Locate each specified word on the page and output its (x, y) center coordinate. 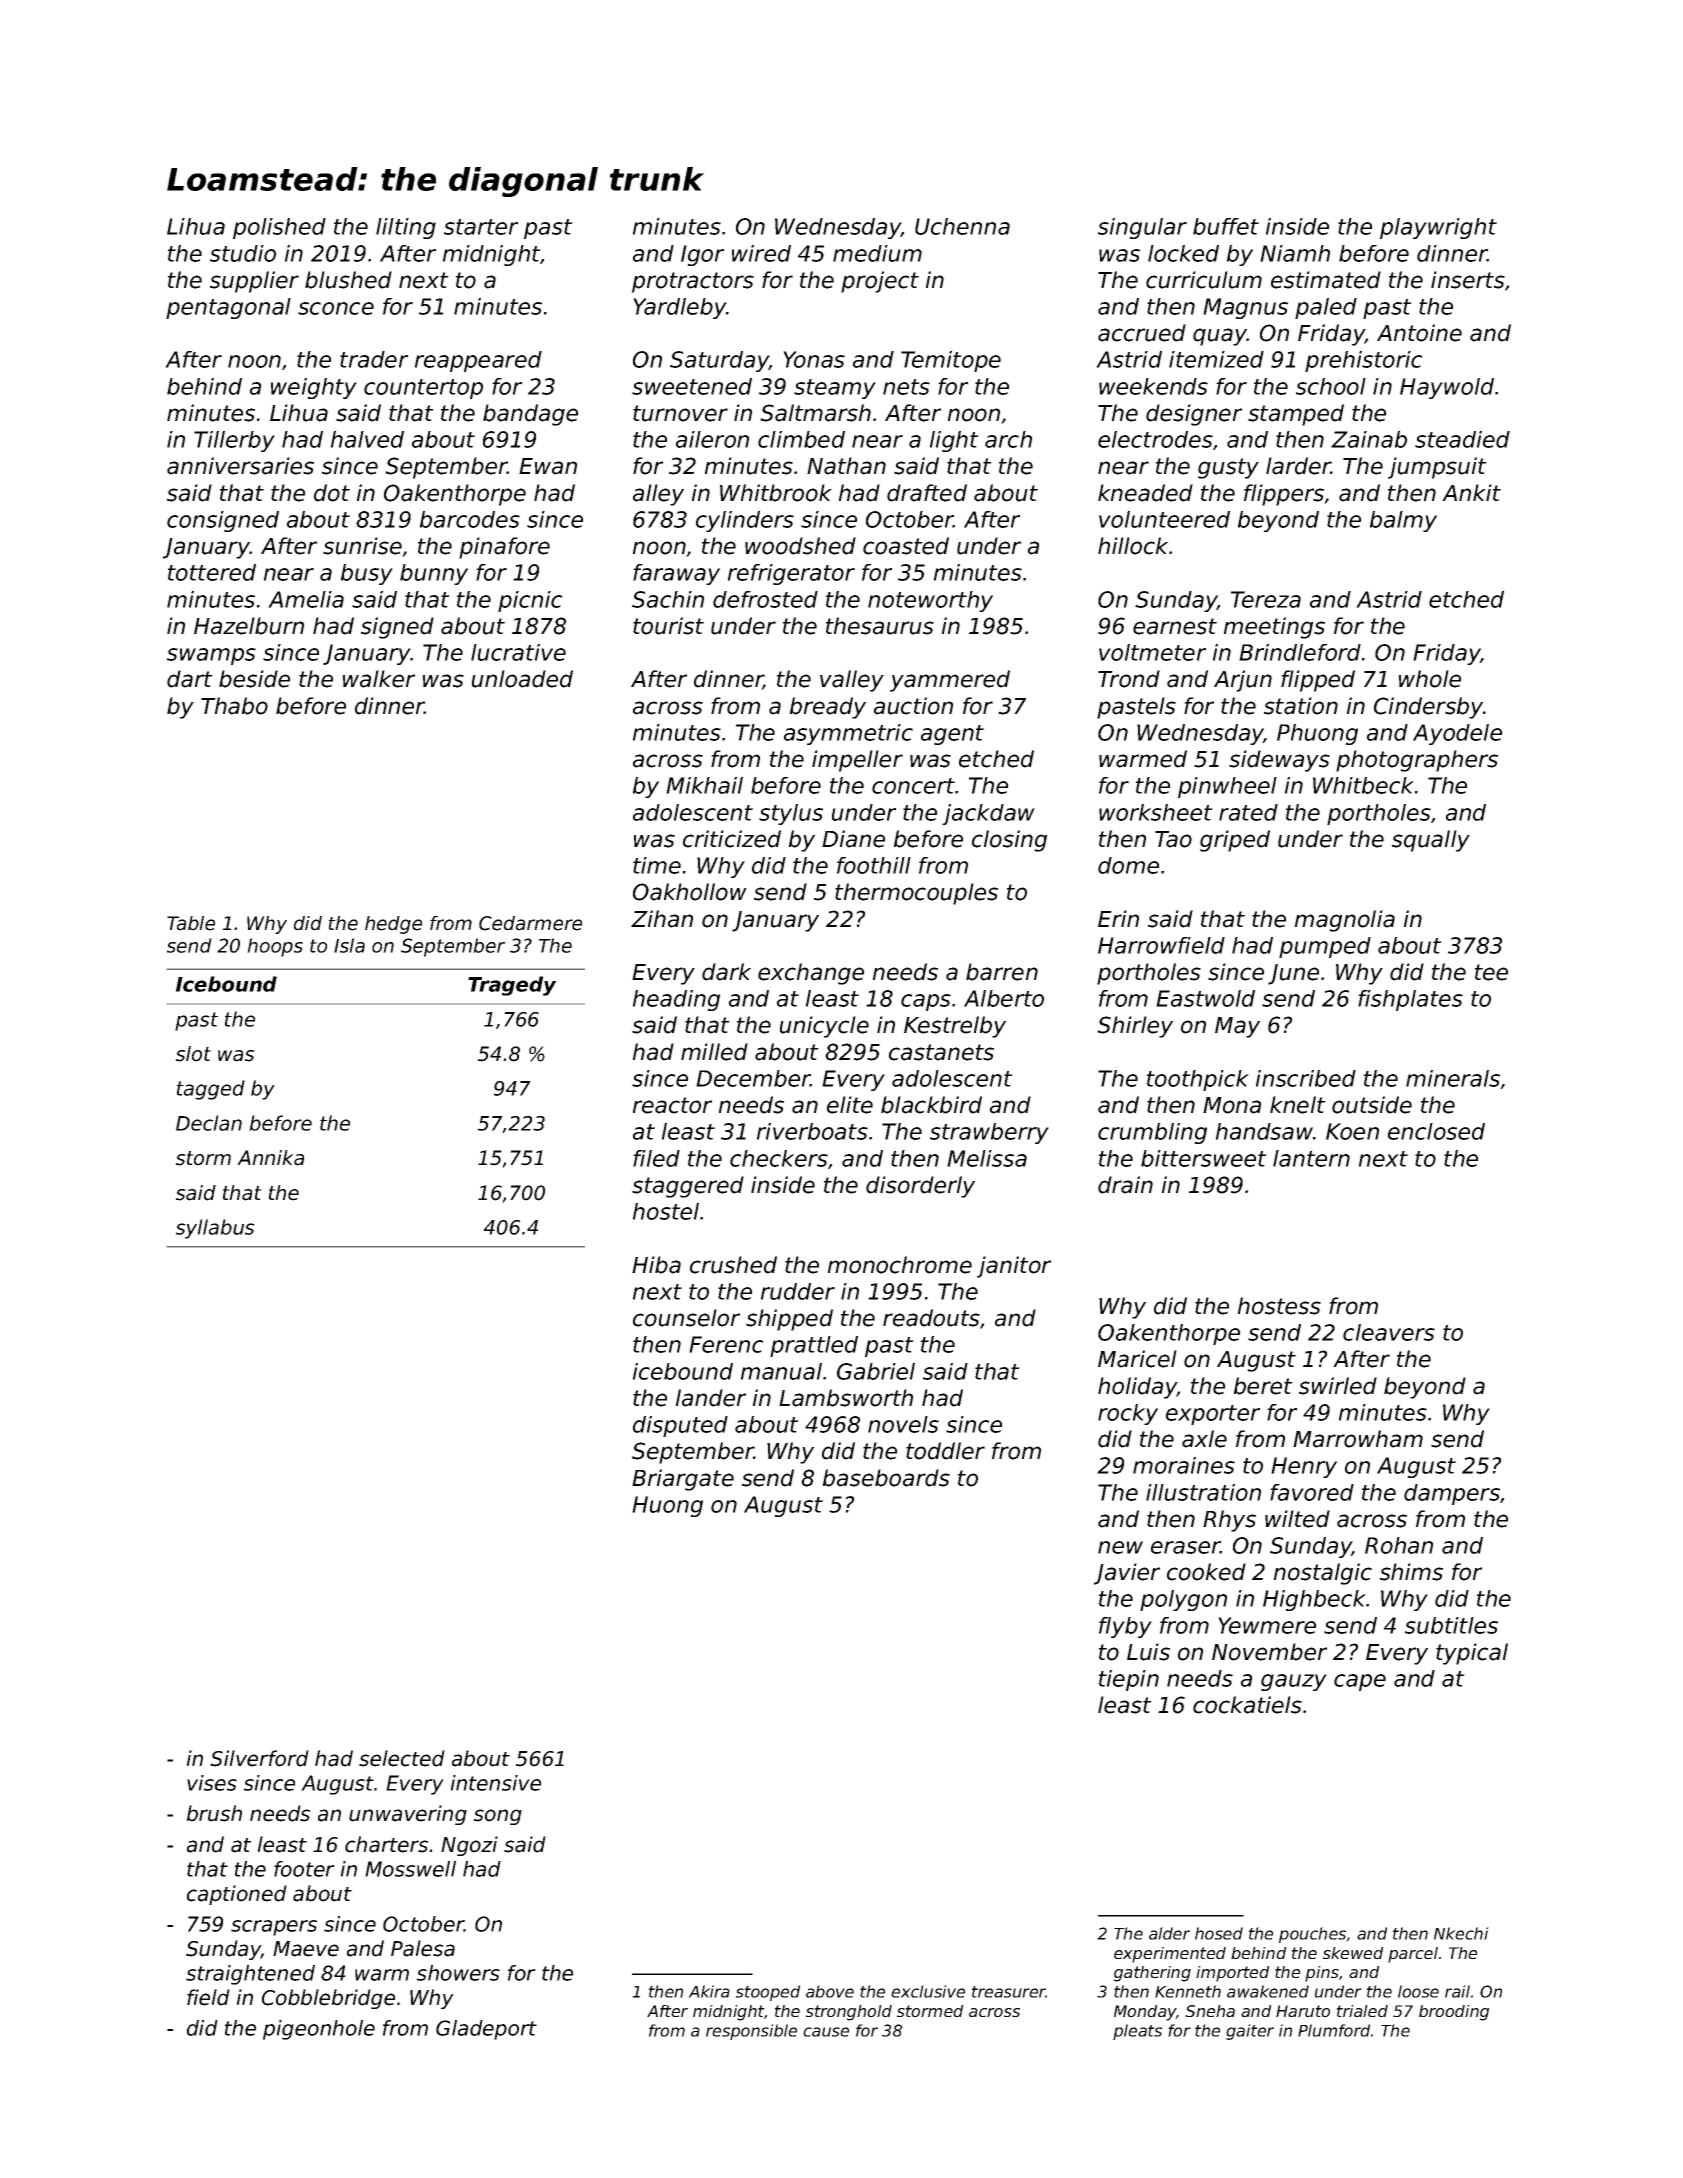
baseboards (886, 1478)
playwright (1438, 228)
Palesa (423, 1948)
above (830, 1991)
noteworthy (930, 601)
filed (656, 1158)
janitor (1014, 1267)
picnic (530, 601)
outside (1372, 1105)
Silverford (259, 1758)
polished (279, 228)
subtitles (1451, 1625)
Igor (702, 255)
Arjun (1243, 681)
